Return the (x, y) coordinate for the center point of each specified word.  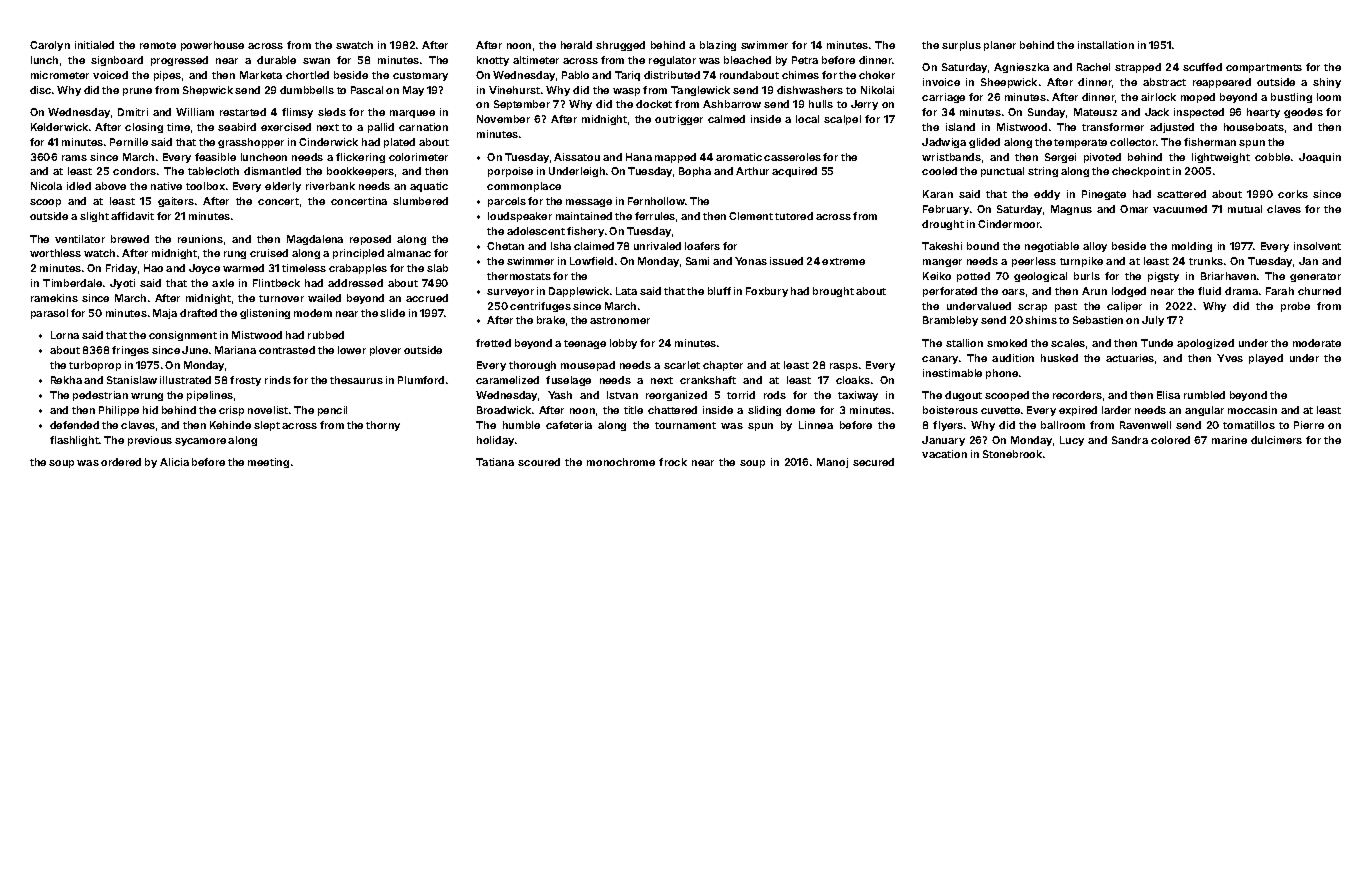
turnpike (1081, 262)
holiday (495, 441)
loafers (702, 246)
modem (313, 313)
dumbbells (307, 90)
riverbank (330, 186)
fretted (493, 343)
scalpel (842, 120)
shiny (1327, 83)
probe (1295, 307)
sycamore (200, 442)
